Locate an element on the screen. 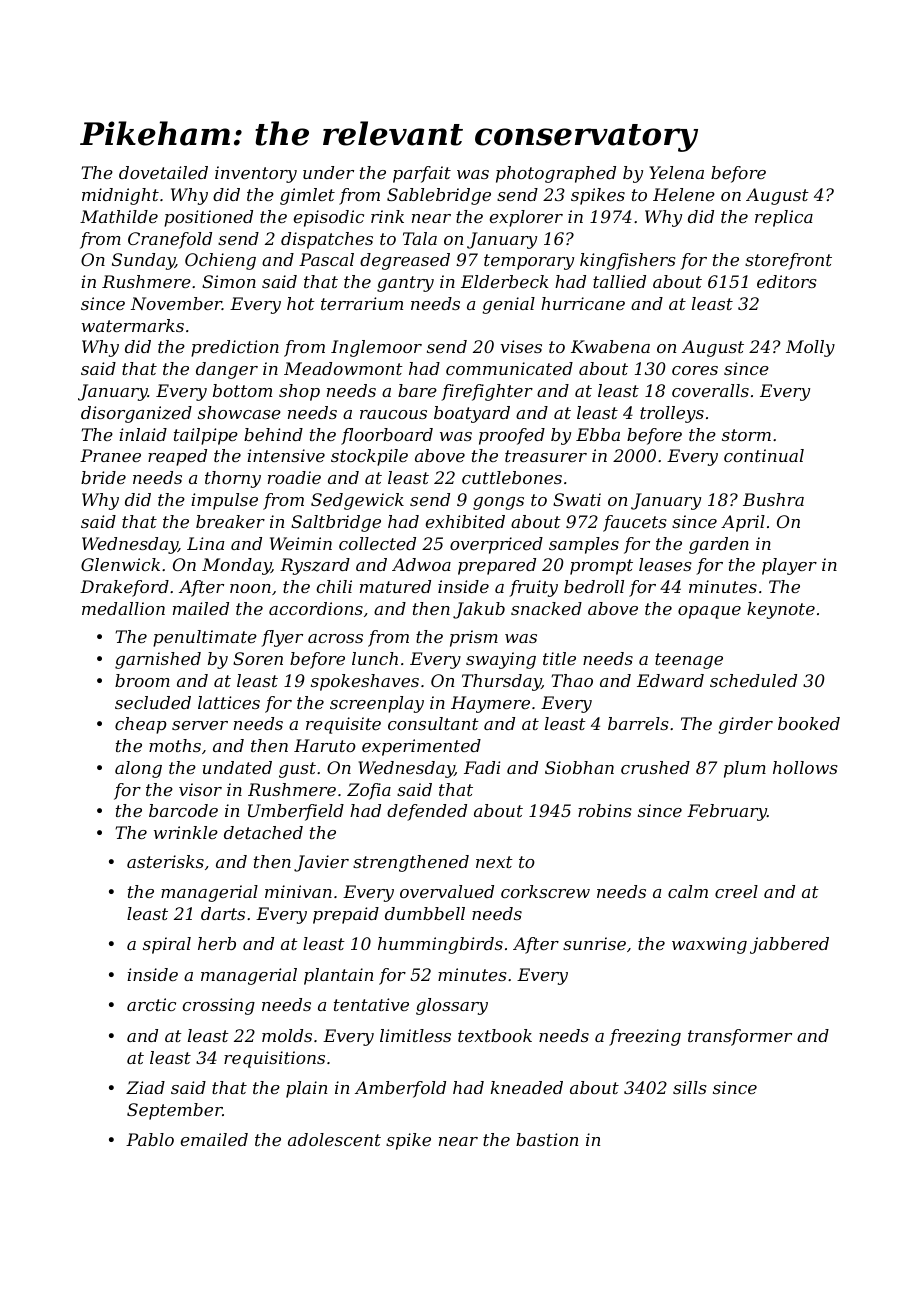 The height and width of the screenshot is (1314, 924). Jakub is located at coordinates (479, 610).
